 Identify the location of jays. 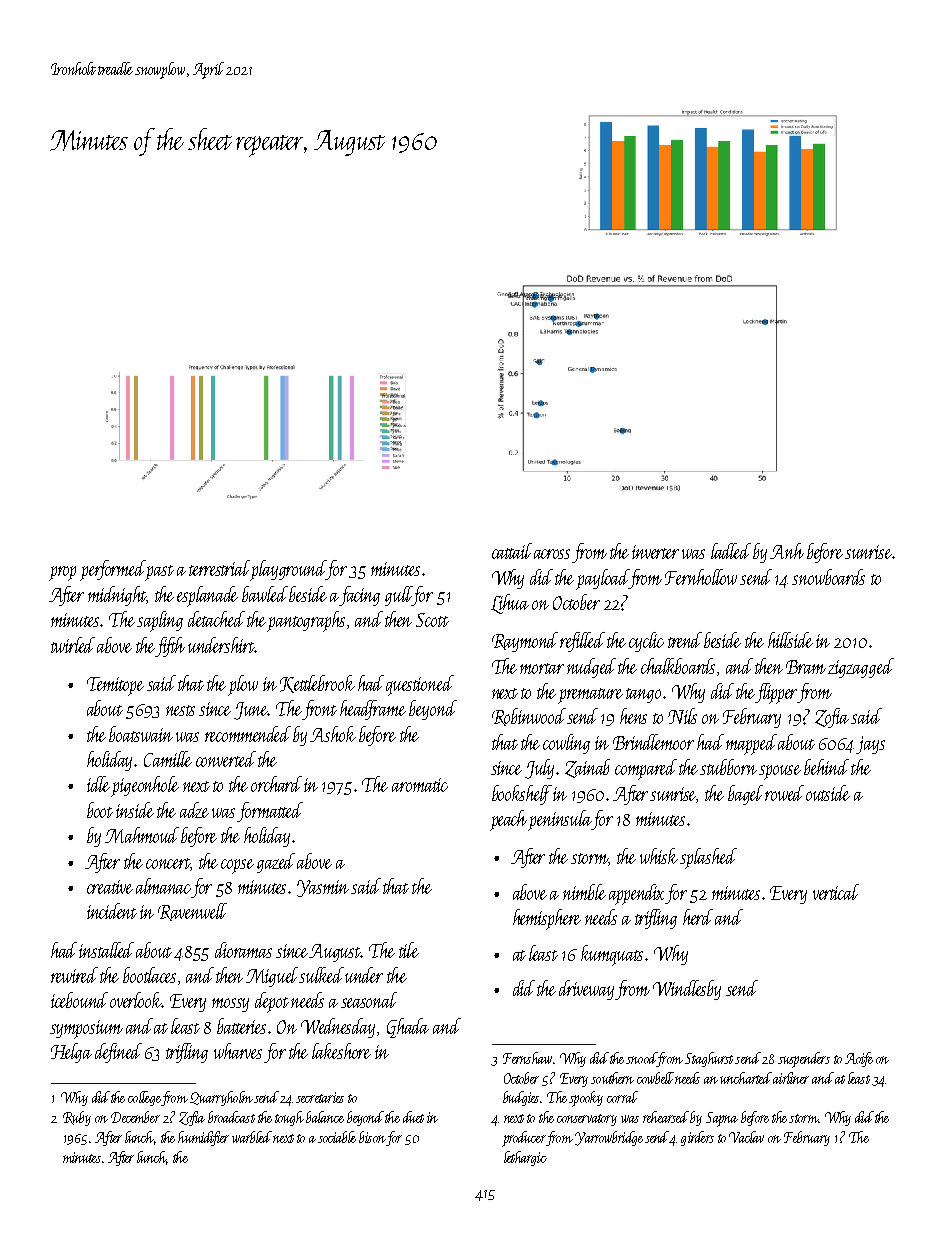
(870, 745).
